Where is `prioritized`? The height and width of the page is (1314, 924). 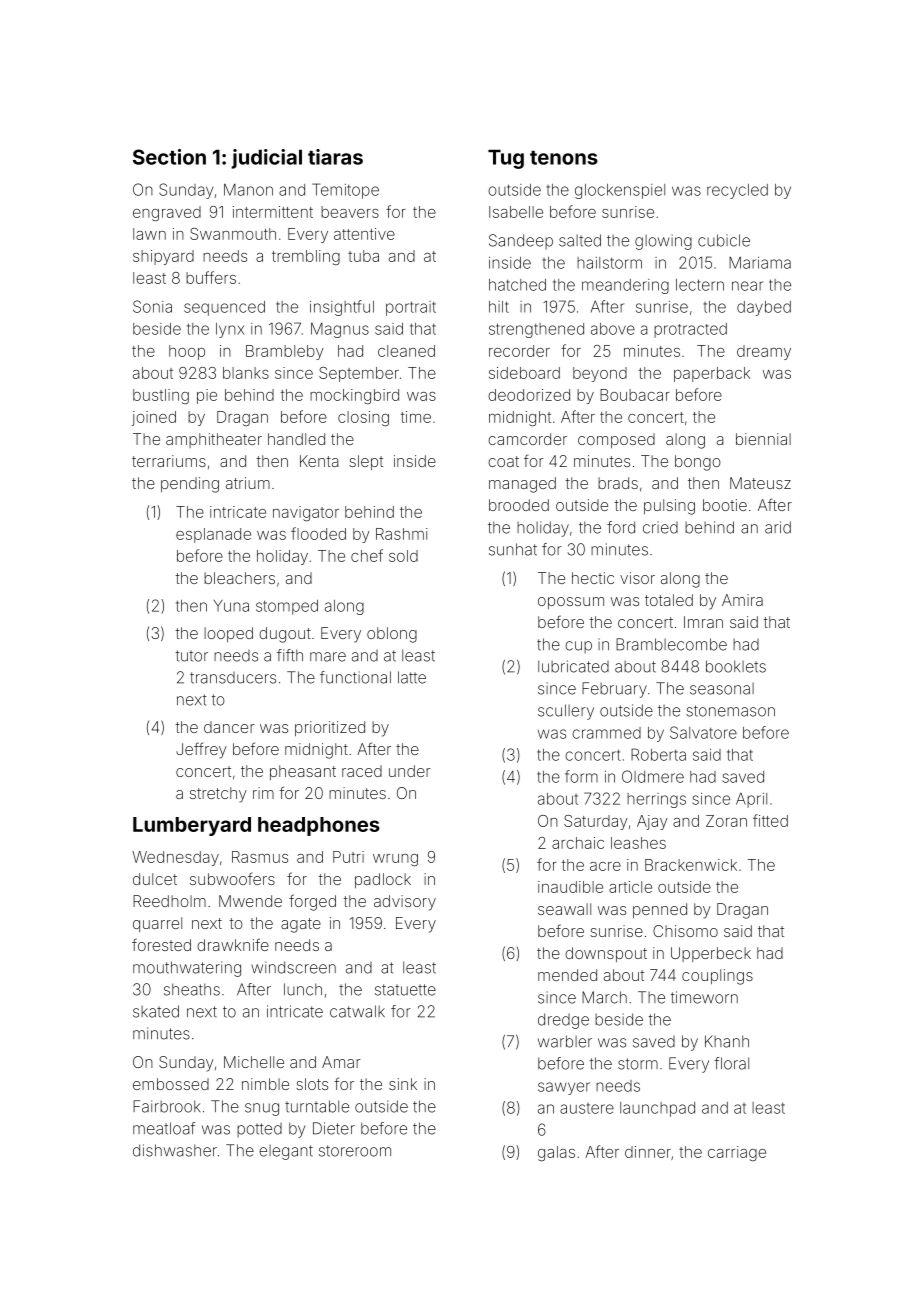 prioritized is located at coordinates (330, 728).
